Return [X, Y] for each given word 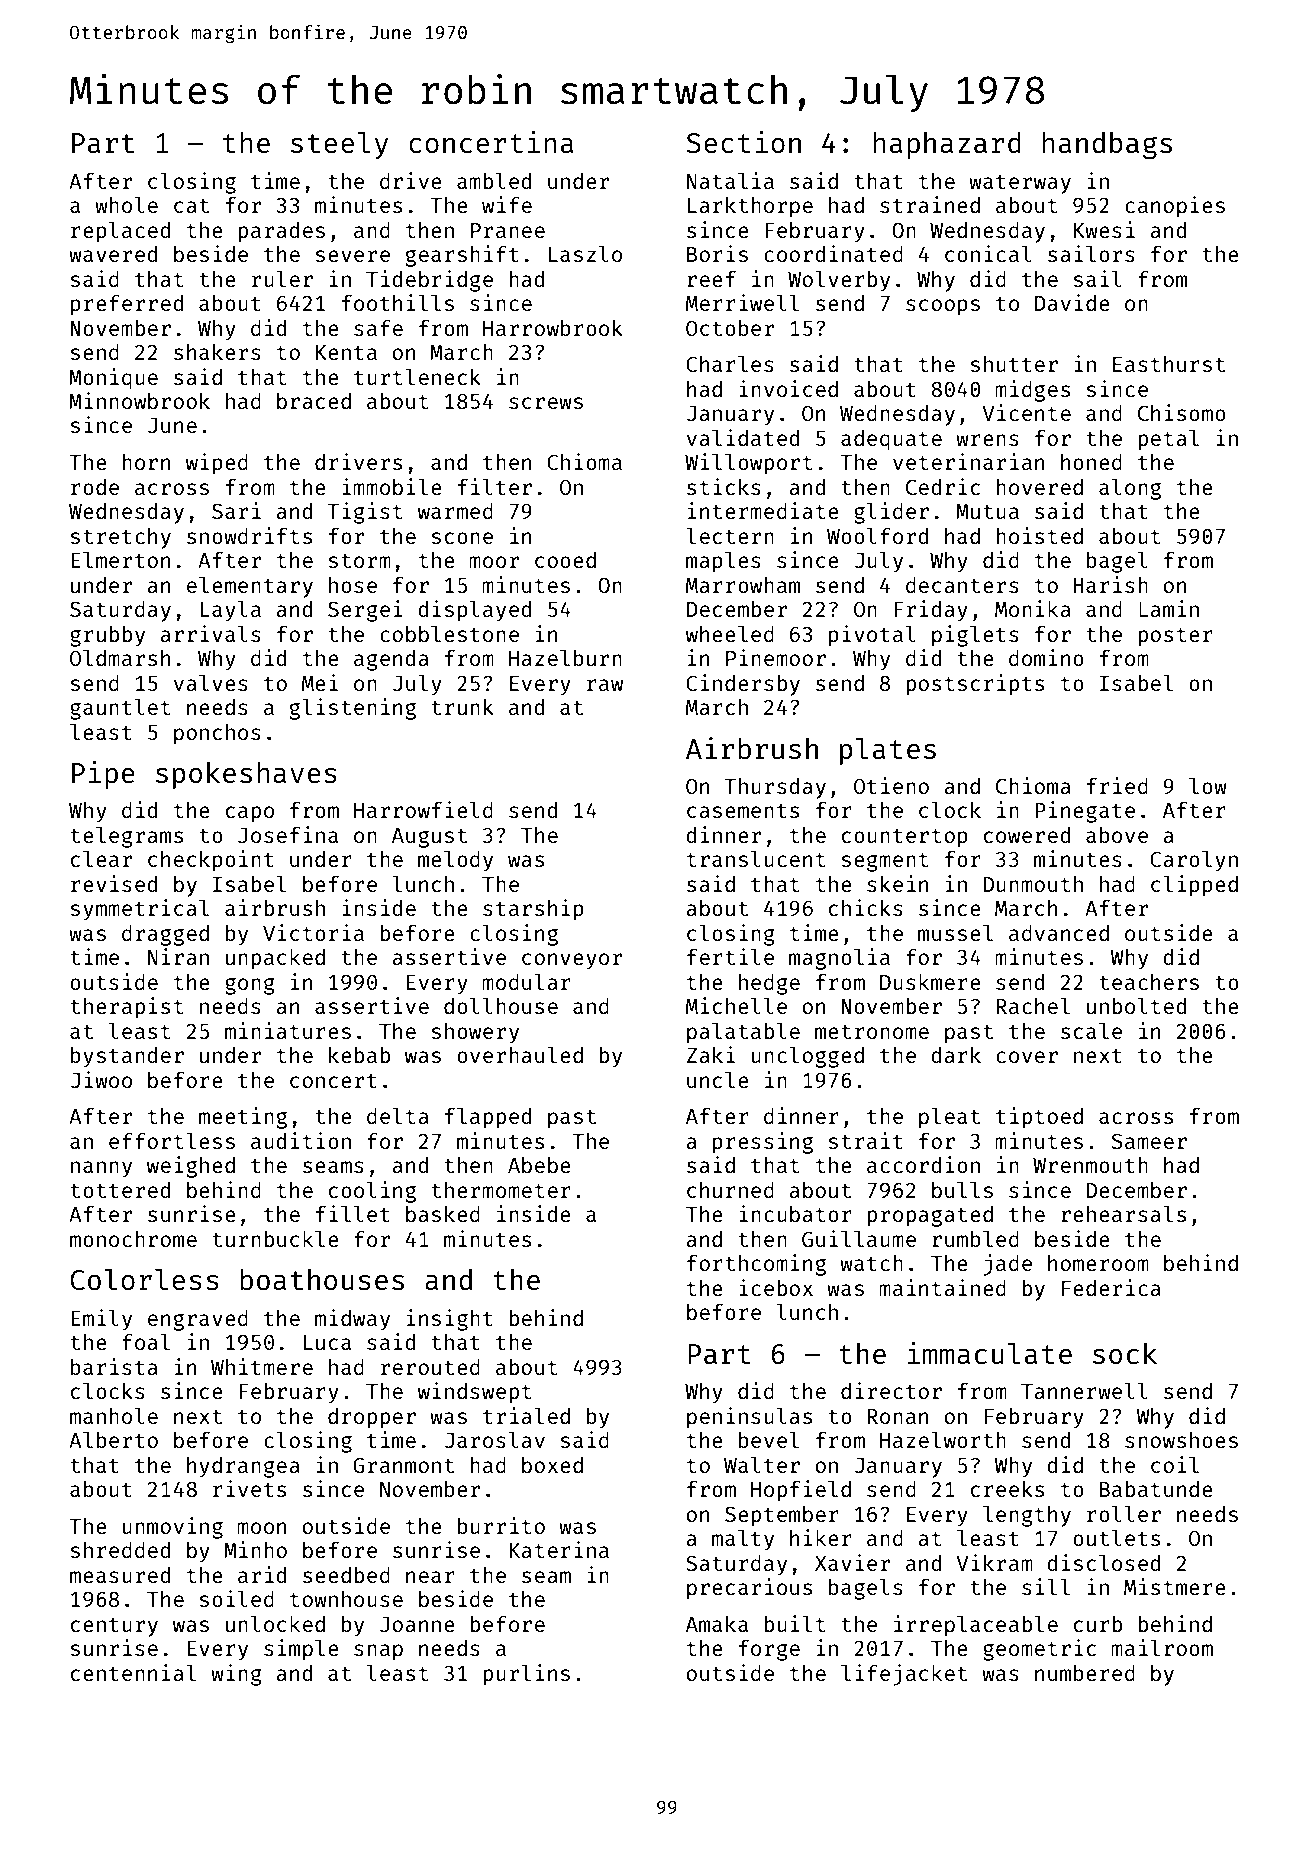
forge [769, 1650]
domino [1046, 657]
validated [743, 437]
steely [339, 145]
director [891, 1390]
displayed [474, 611]
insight [450, 1320]
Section [743, 142]
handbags [1107, 145]
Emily [101, 1320]
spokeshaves [246, 775]
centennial [133, 1672]
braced [314, 401]
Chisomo [1182, 412]
